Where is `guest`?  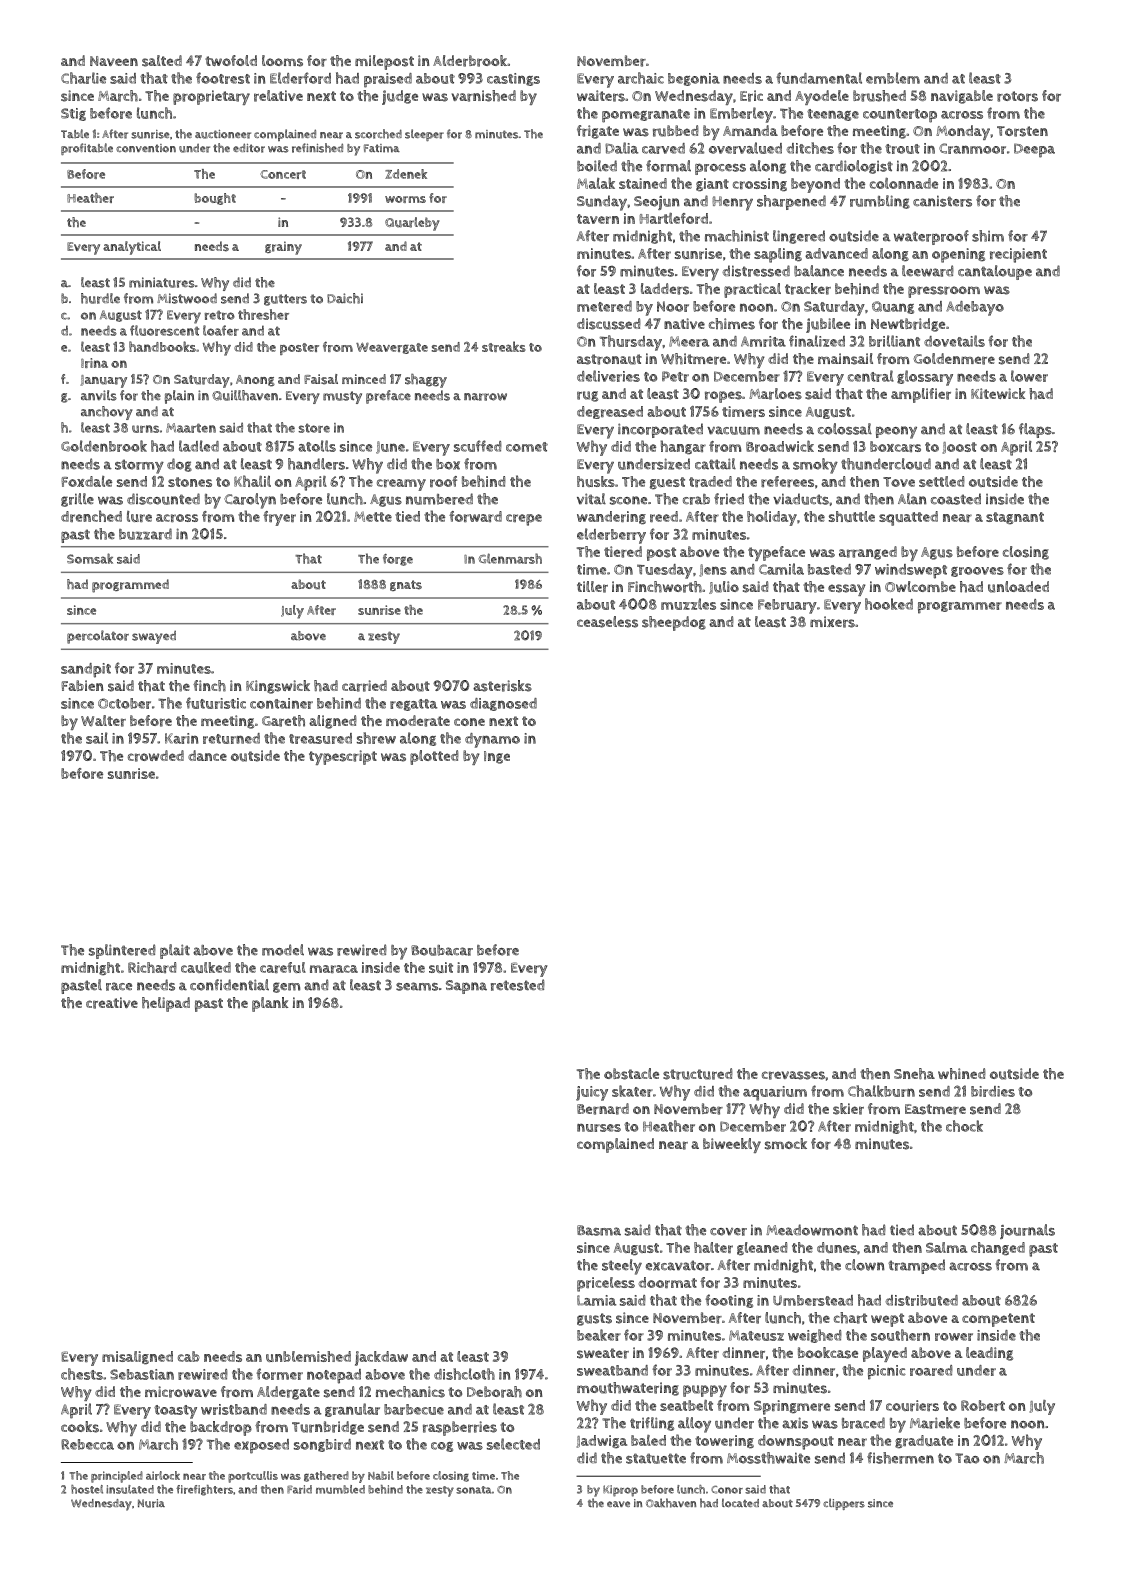 guest is located at coordinates (667, 483).
